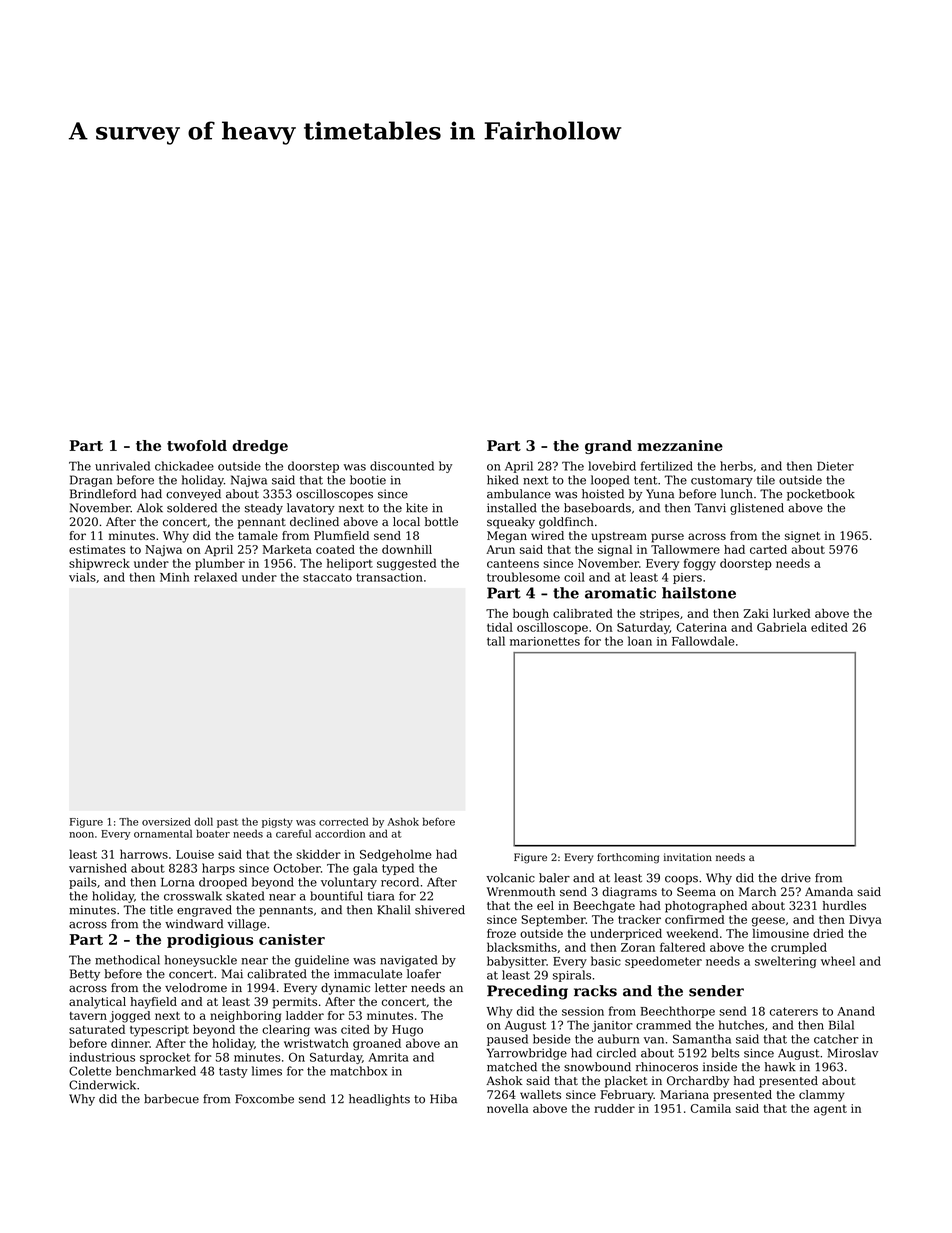  Describe the element at coordinates (703, 641) in the screenshot. I see `Fallowdale` at that location.
